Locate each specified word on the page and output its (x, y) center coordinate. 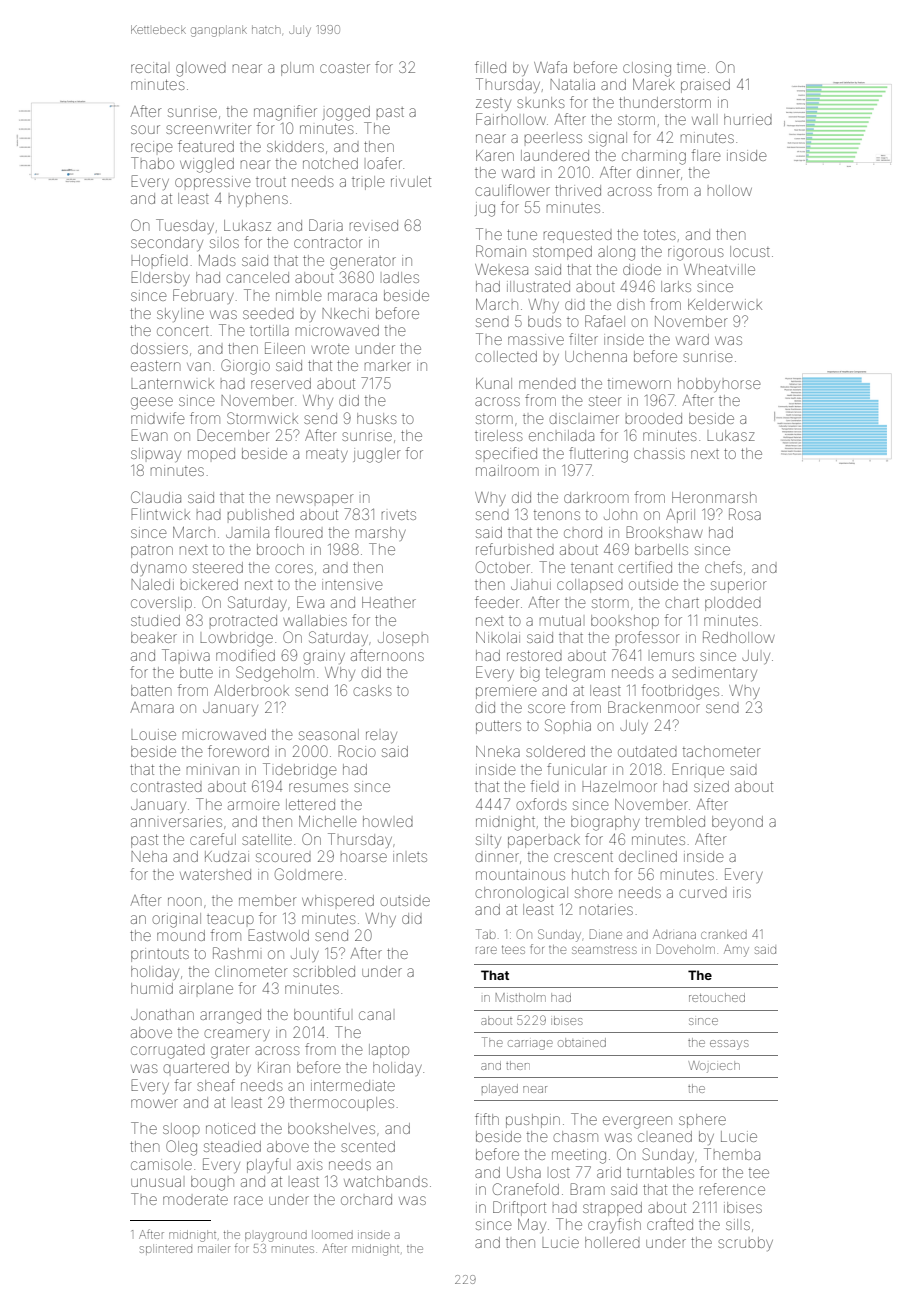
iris (742, 892)
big (530, 675)
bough (212, 1183)
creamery (237, 1035)
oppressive (213, 183)
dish (630, 304)
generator (363, 263)
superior (738, 586)
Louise (153, 734)
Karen (495, 155)
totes (660, 235)
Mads (217, 260)
